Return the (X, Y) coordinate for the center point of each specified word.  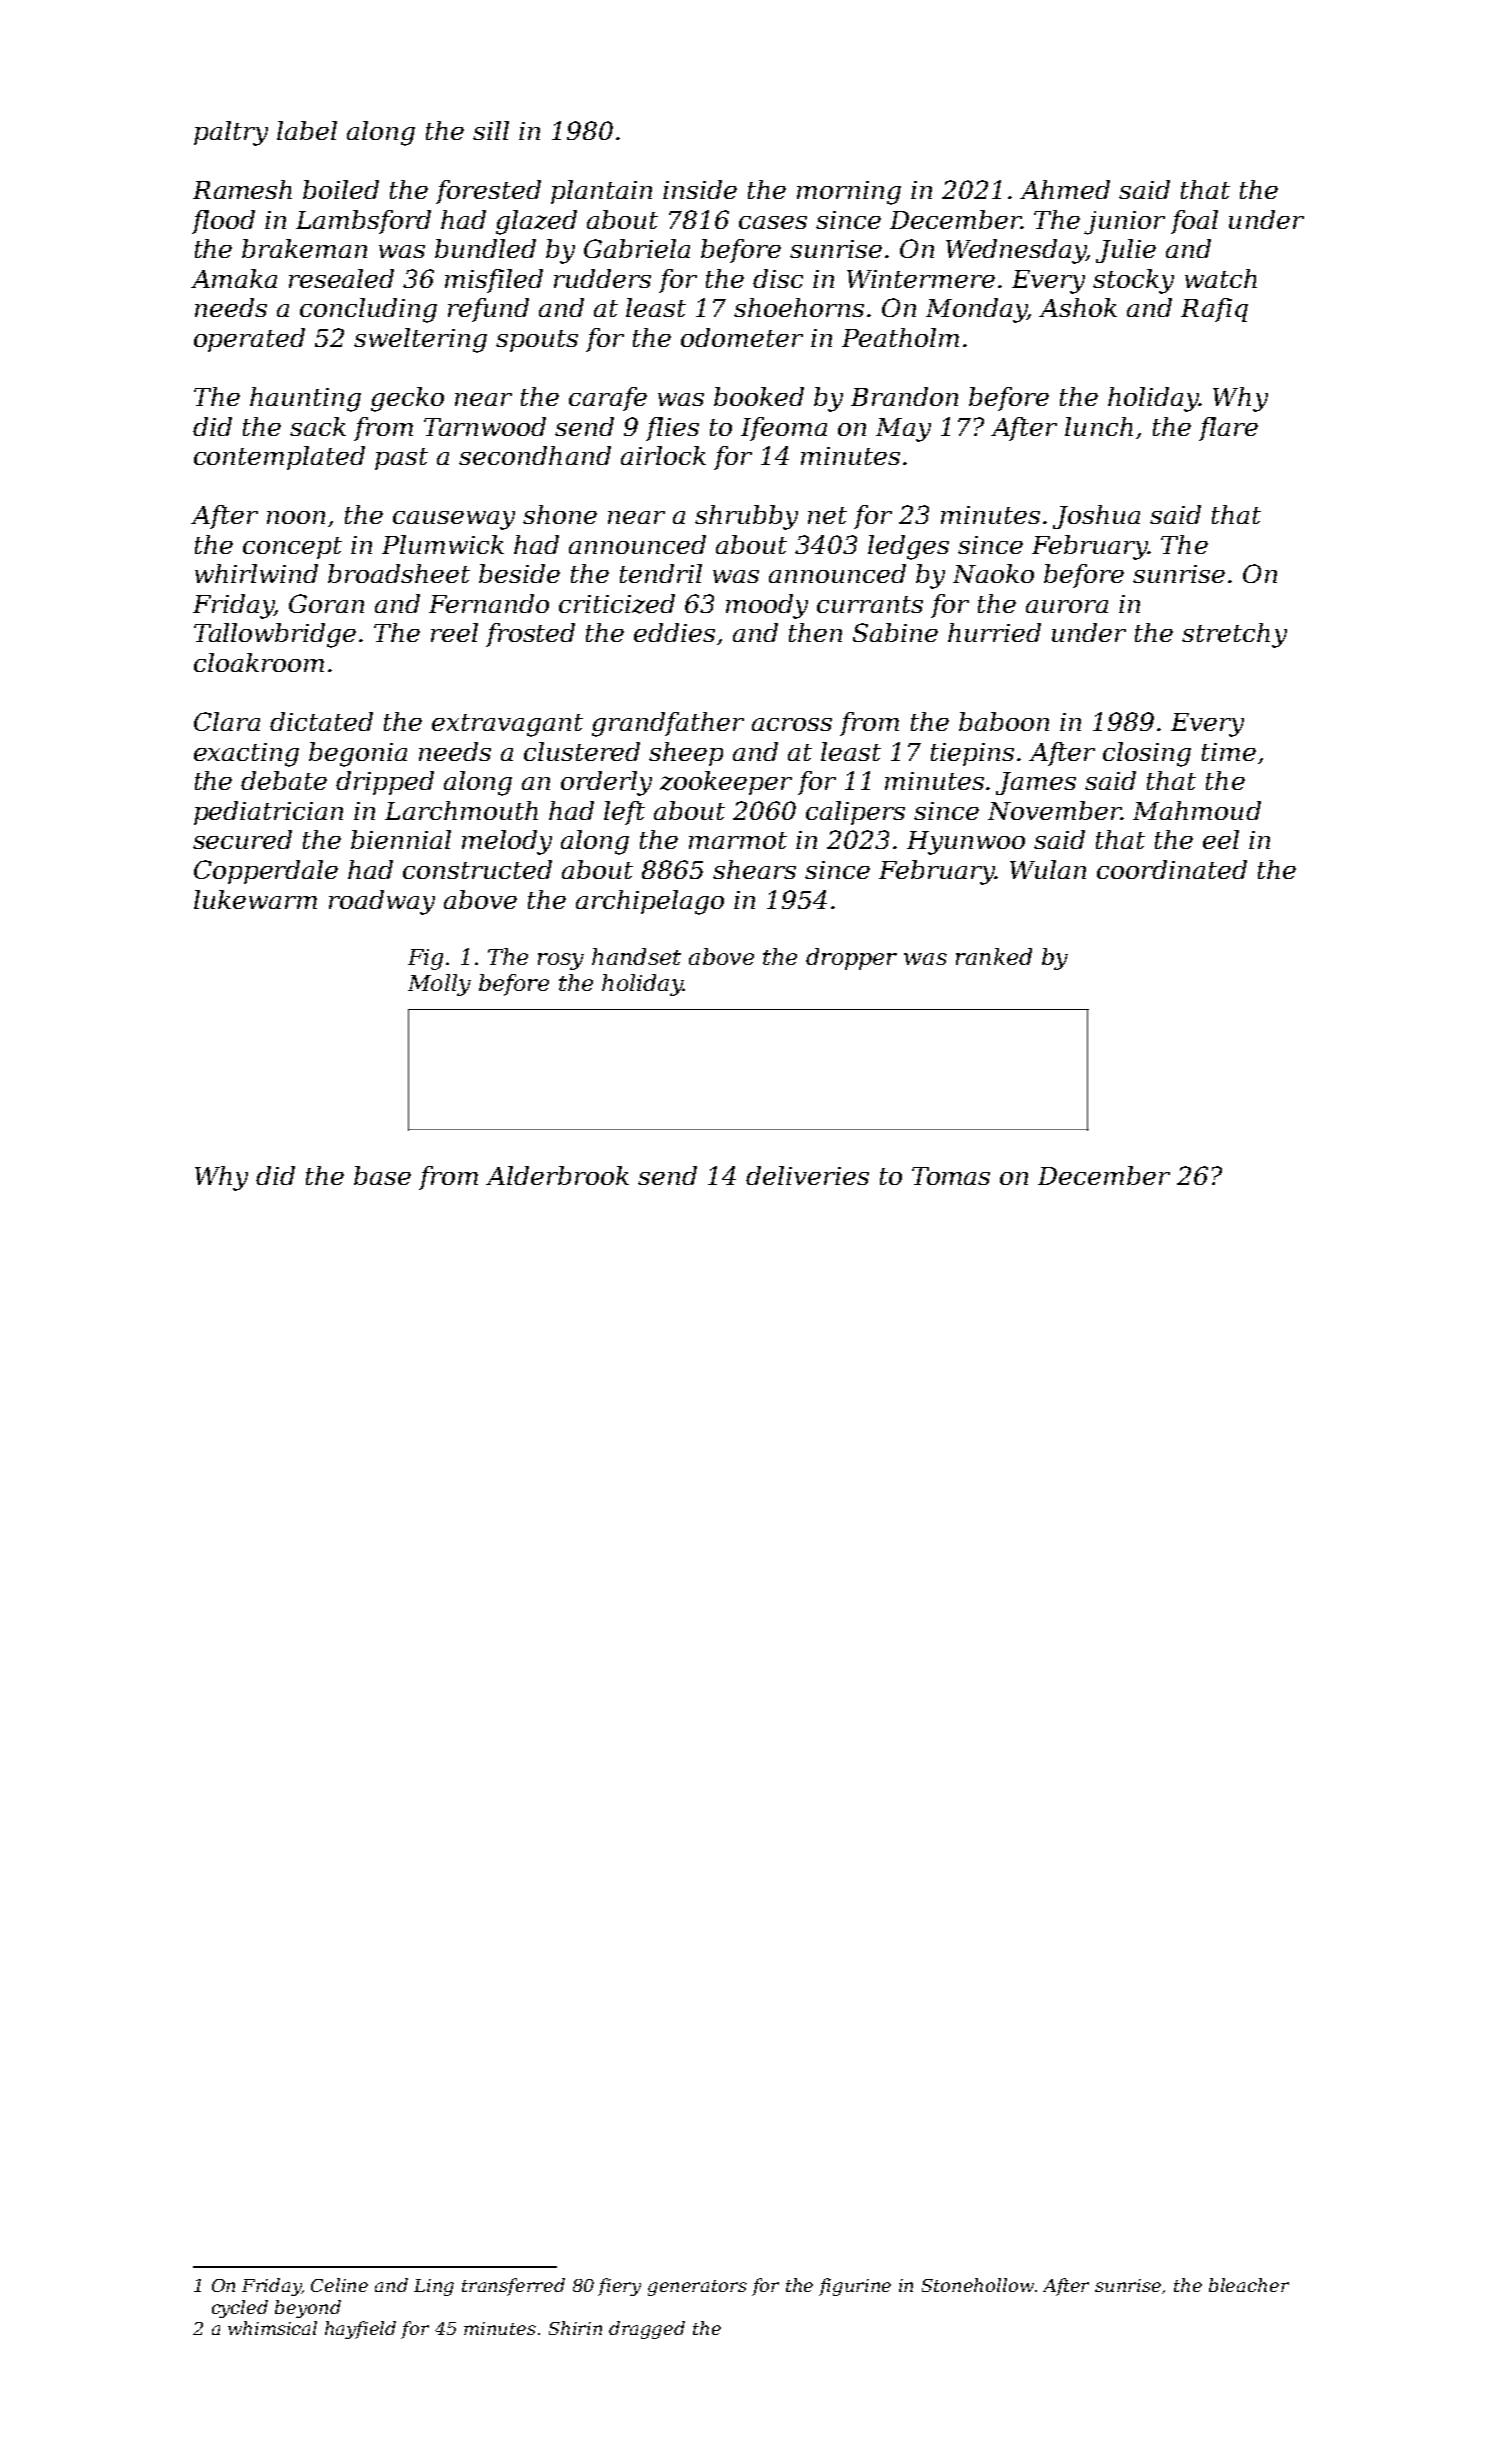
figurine (855, 2287)
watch (1221, 278)
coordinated (1172, 869)
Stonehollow (978, 2285)
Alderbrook (557, 1175)
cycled (240, 2309)
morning (849, 193)
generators (697, 2288)
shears (754, 869)
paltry (231, 133)
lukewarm (255, 899)
